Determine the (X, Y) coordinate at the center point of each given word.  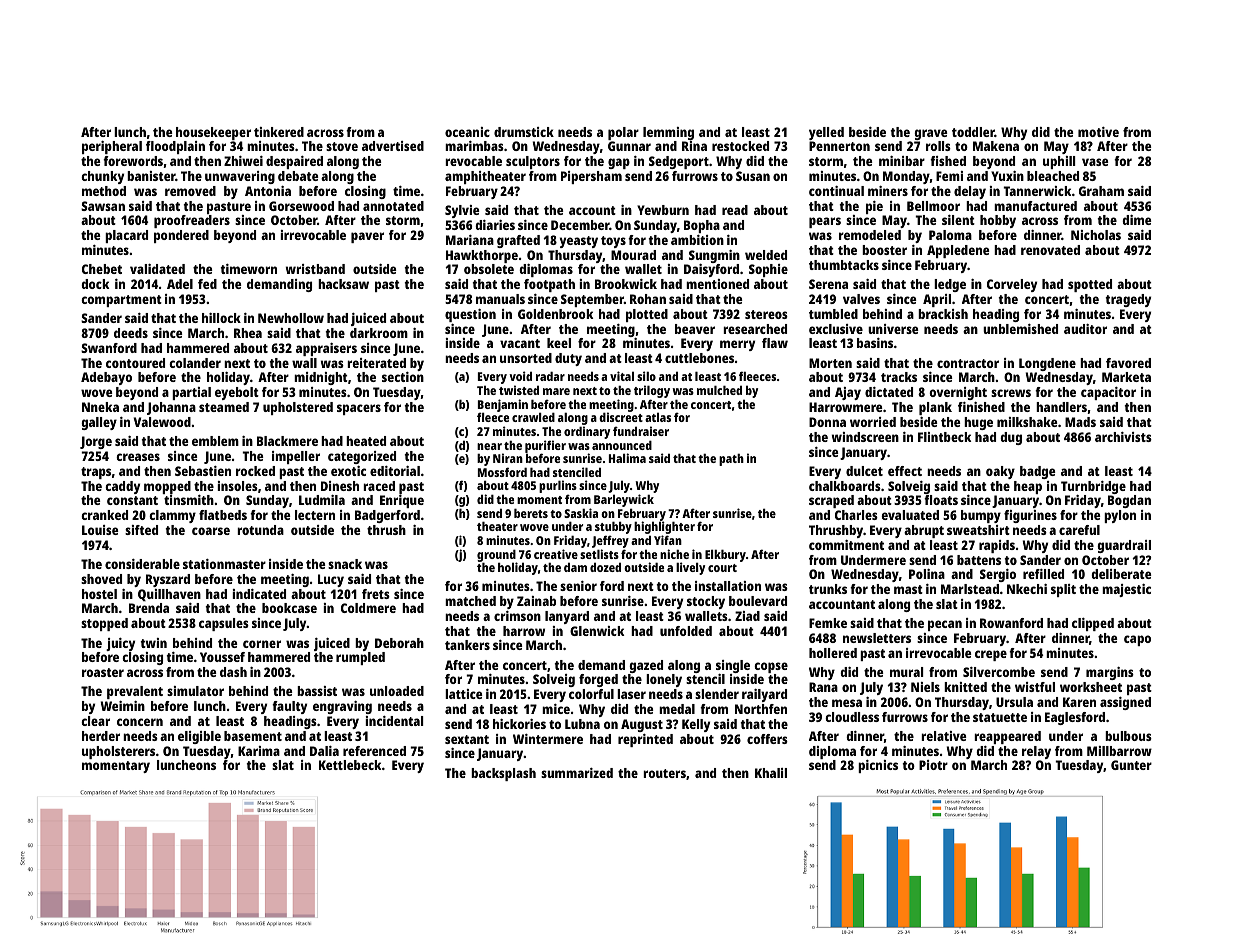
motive (1098, 132)
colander (195, 363)
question (470, 315)
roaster (103, 672)
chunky (102, 177)
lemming (668, 134)
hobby (998, 221)
